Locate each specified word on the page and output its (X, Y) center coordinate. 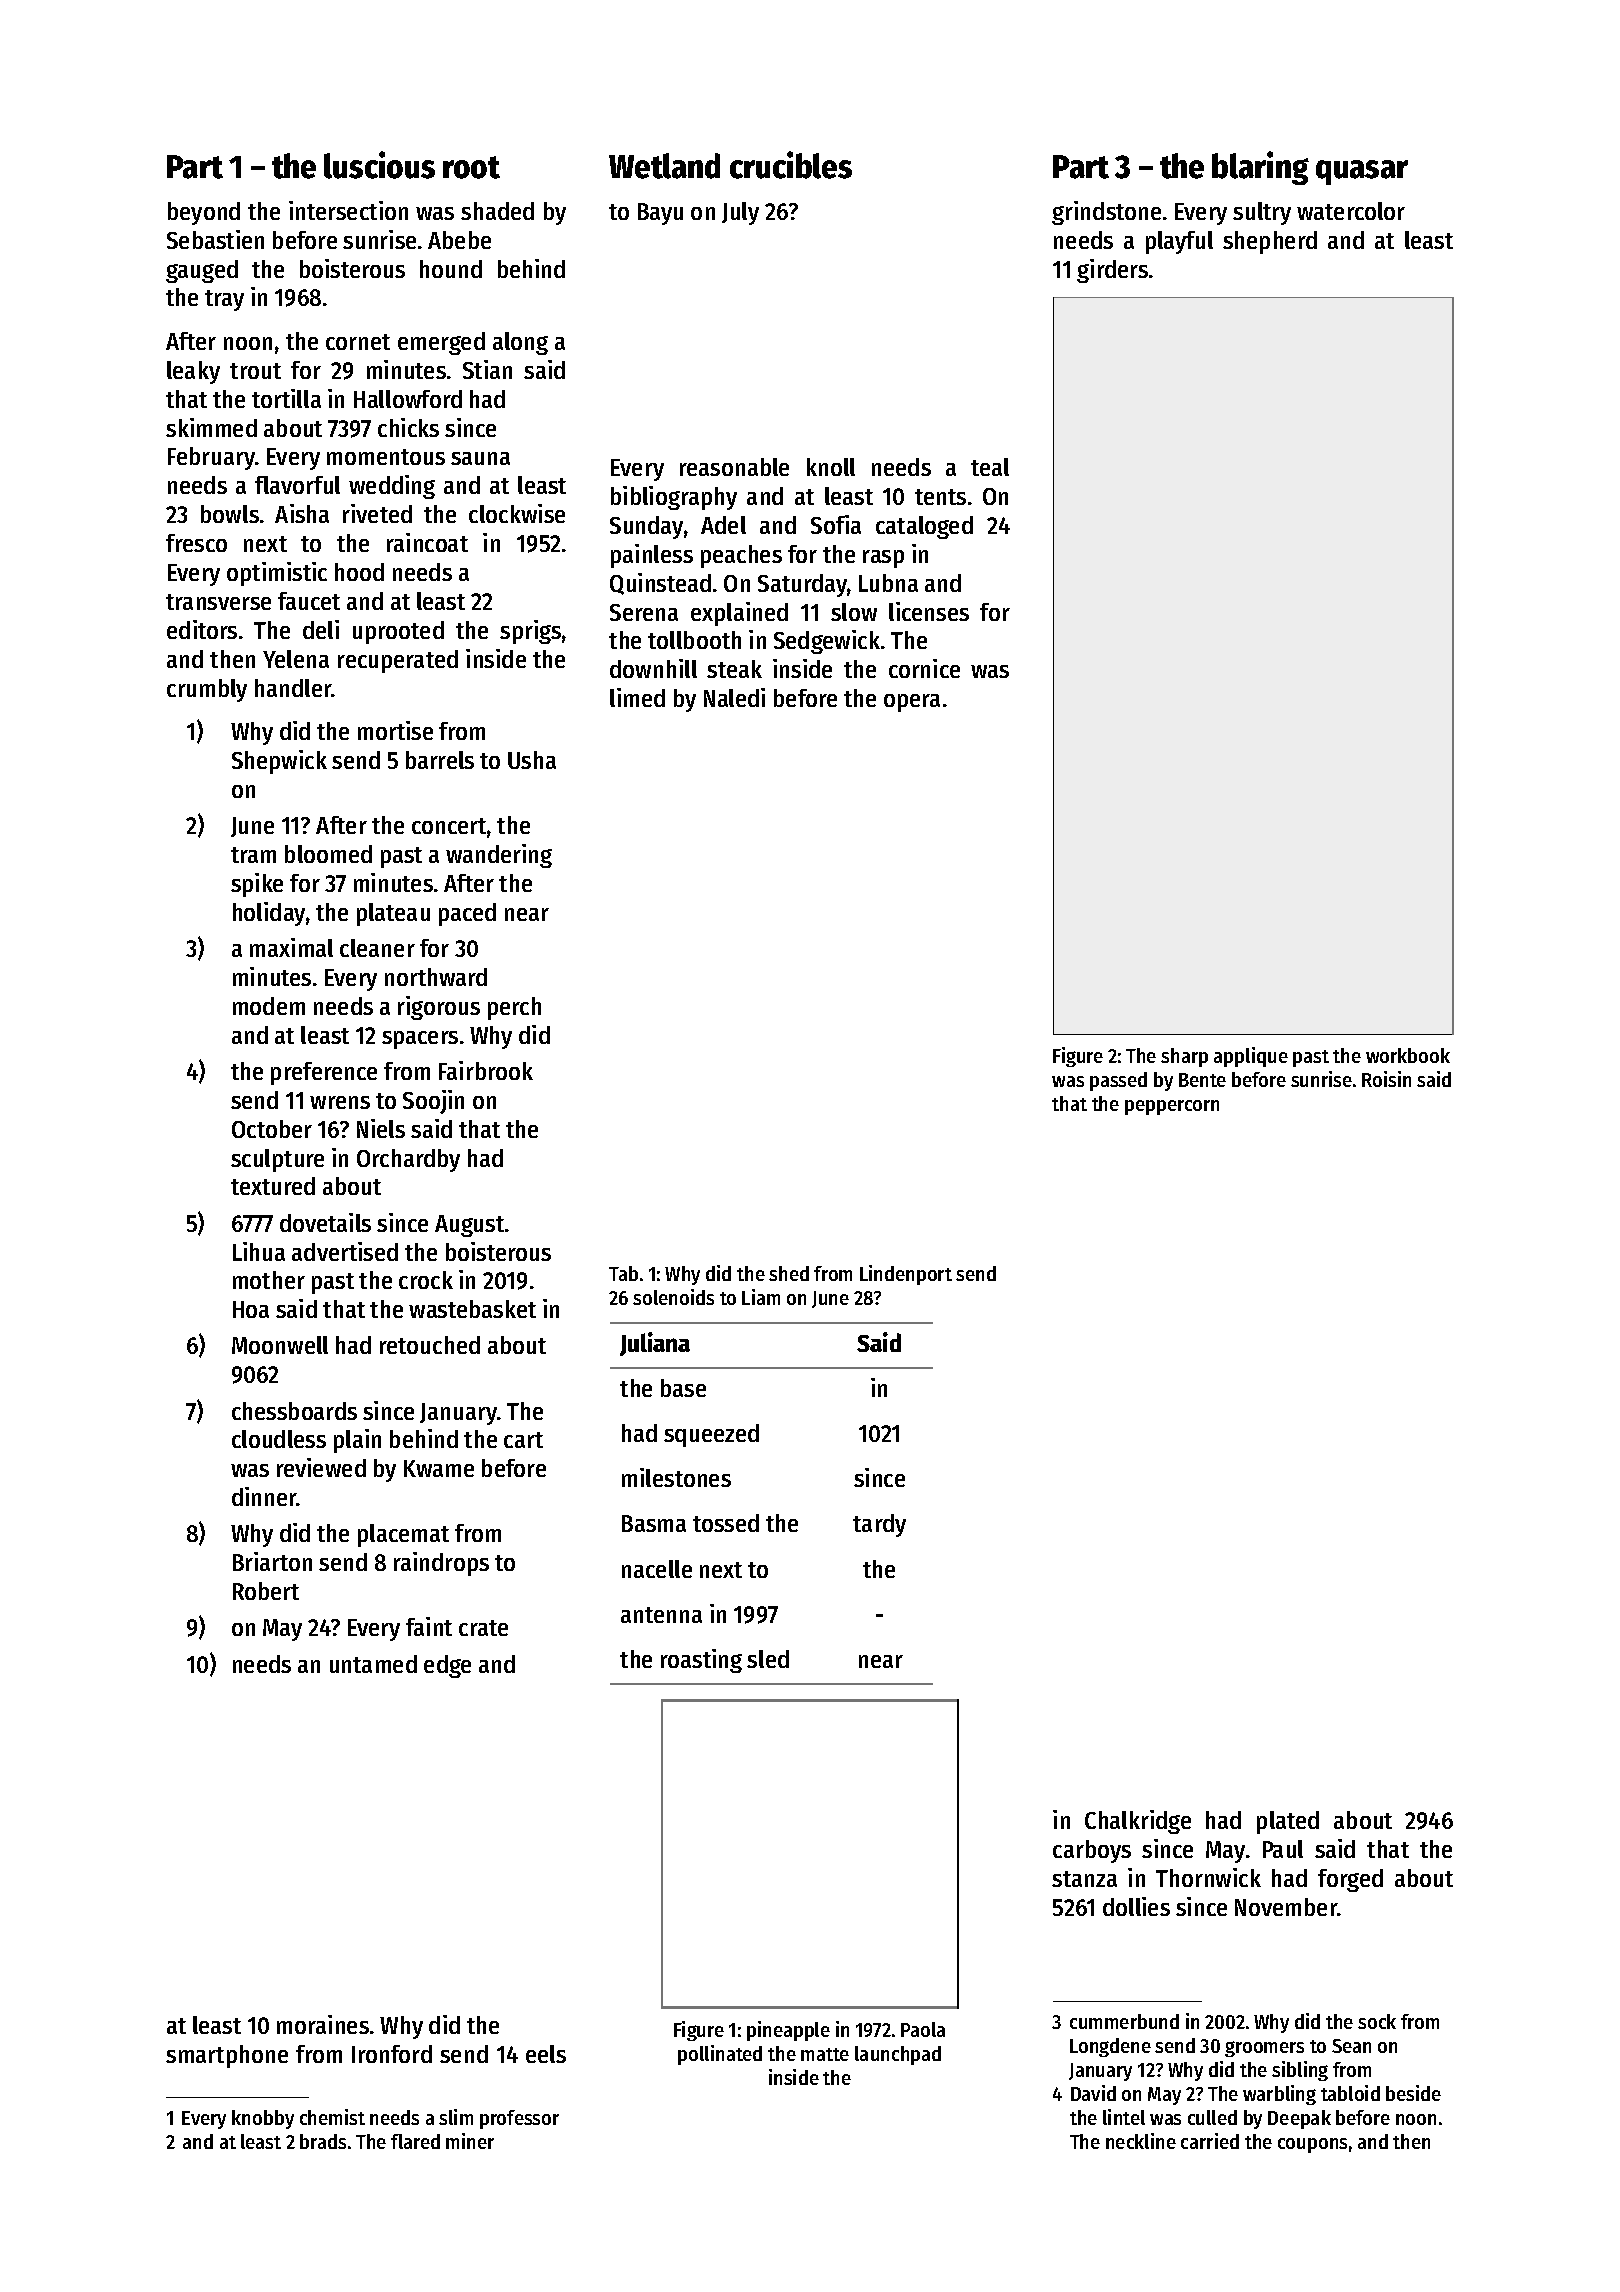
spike (257, 885)
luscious (379, 165)
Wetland (664, 166)
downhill (653, 668)
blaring (1260, 168)
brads (323, 2141)
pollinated (720, 2055)
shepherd (1270, 242)
